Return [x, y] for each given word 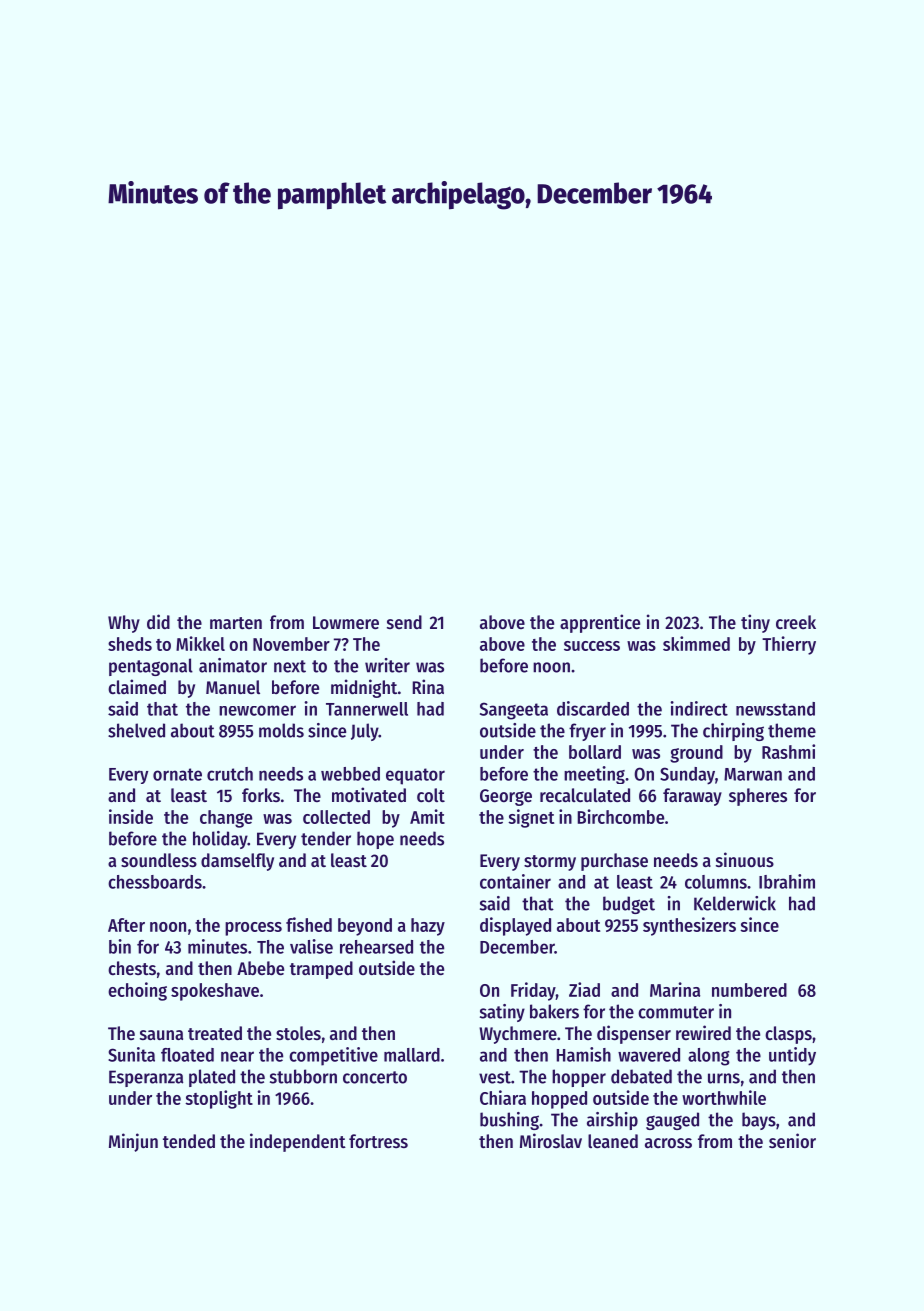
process [253, 929]
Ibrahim [787, 881]
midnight [364, 688]
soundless [159, 860]
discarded [593, 708]
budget [629, 905]
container [515, 881]
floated [187, 1055]
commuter [676, 1012]
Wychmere [518, 1035]
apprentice [600, 623]
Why [124, 624]
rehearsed [376, 947]
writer [387, 665]
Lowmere [346, 622]
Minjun [133, 1142]
